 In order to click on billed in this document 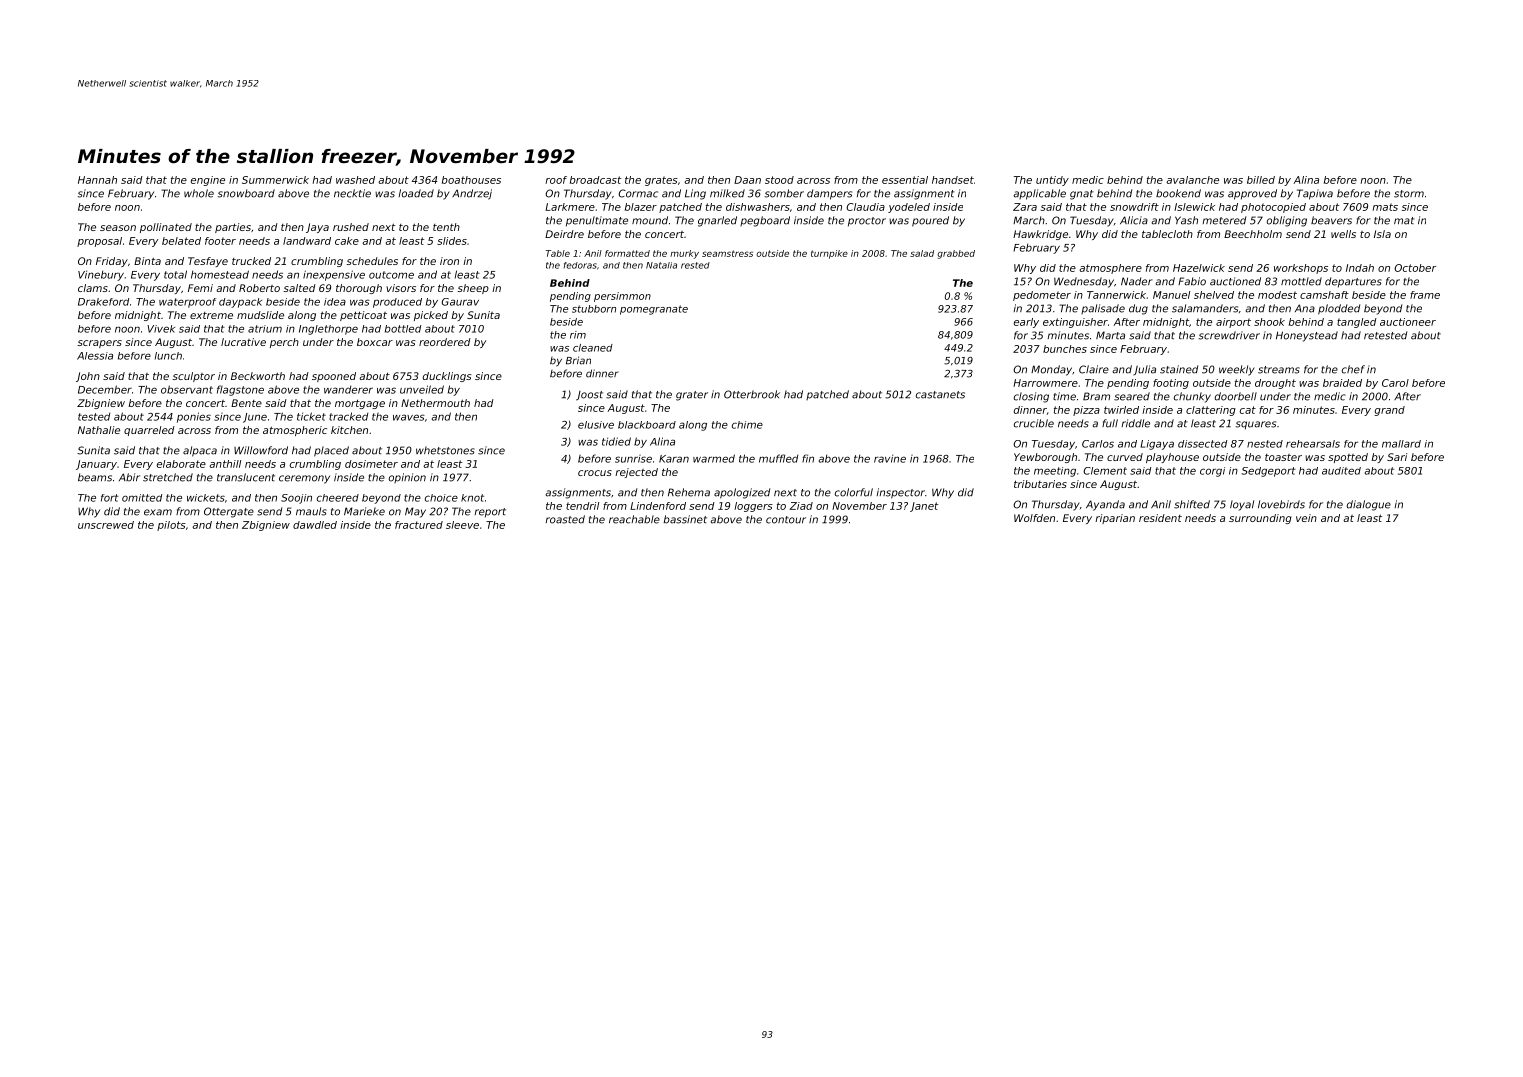, I will do `click(1261, 180)`.
